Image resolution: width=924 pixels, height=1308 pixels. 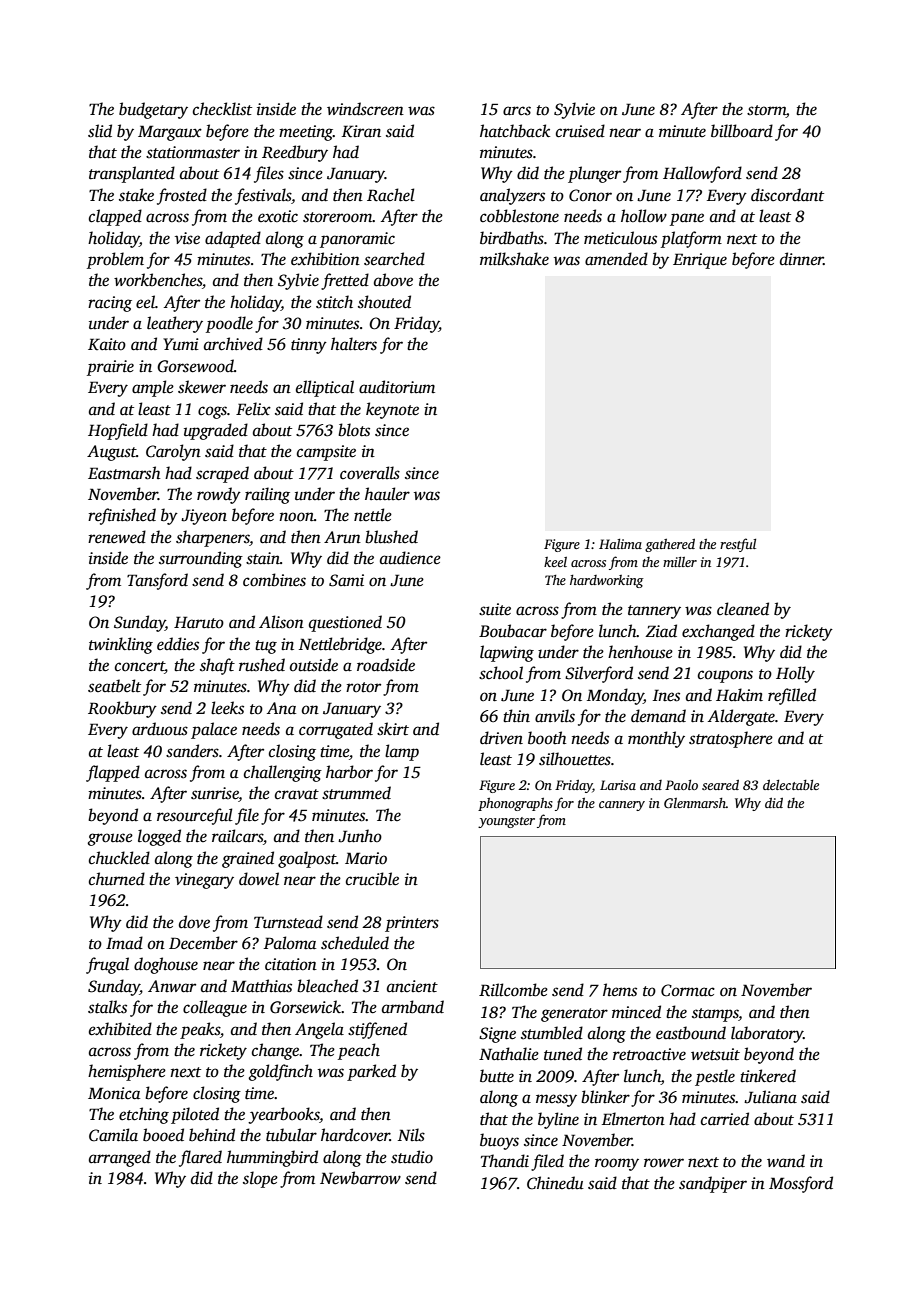 What do you see at coordinates (802, 259) in the image?
I see `dinner` at bounding box center [802, 259].
